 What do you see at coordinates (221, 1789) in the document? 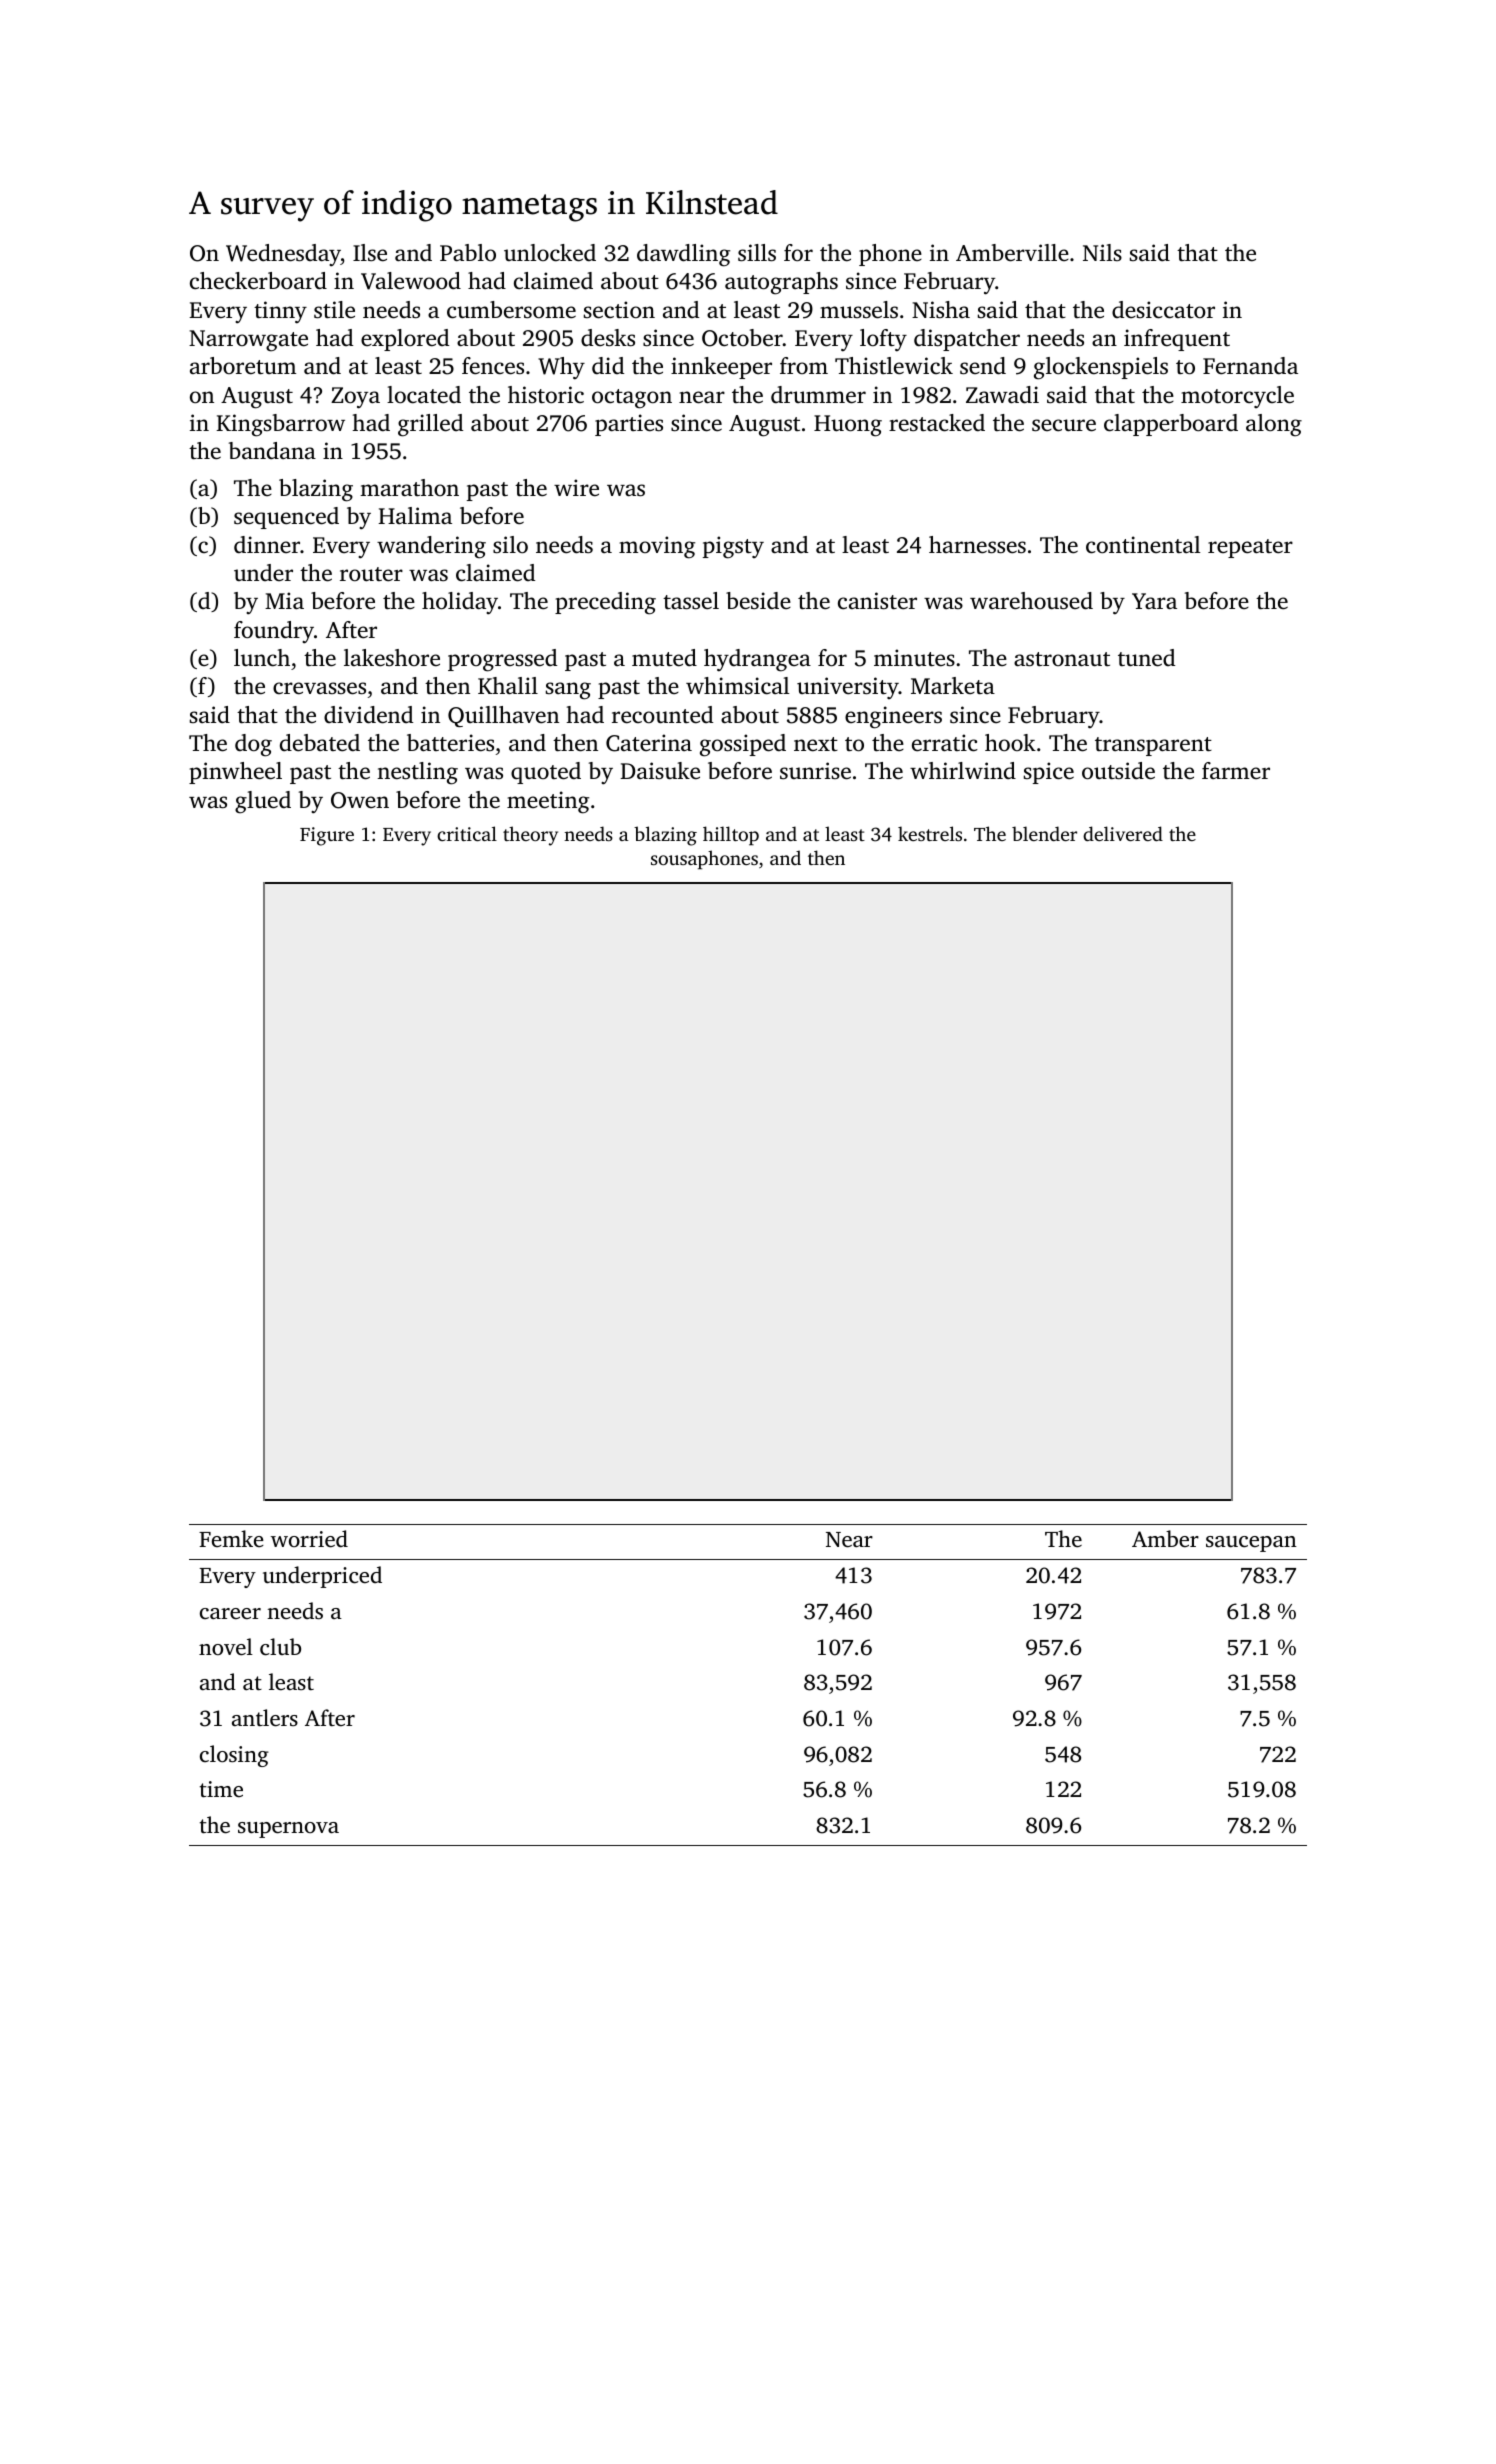
I see `time` at bounding box center [221, 1789].
